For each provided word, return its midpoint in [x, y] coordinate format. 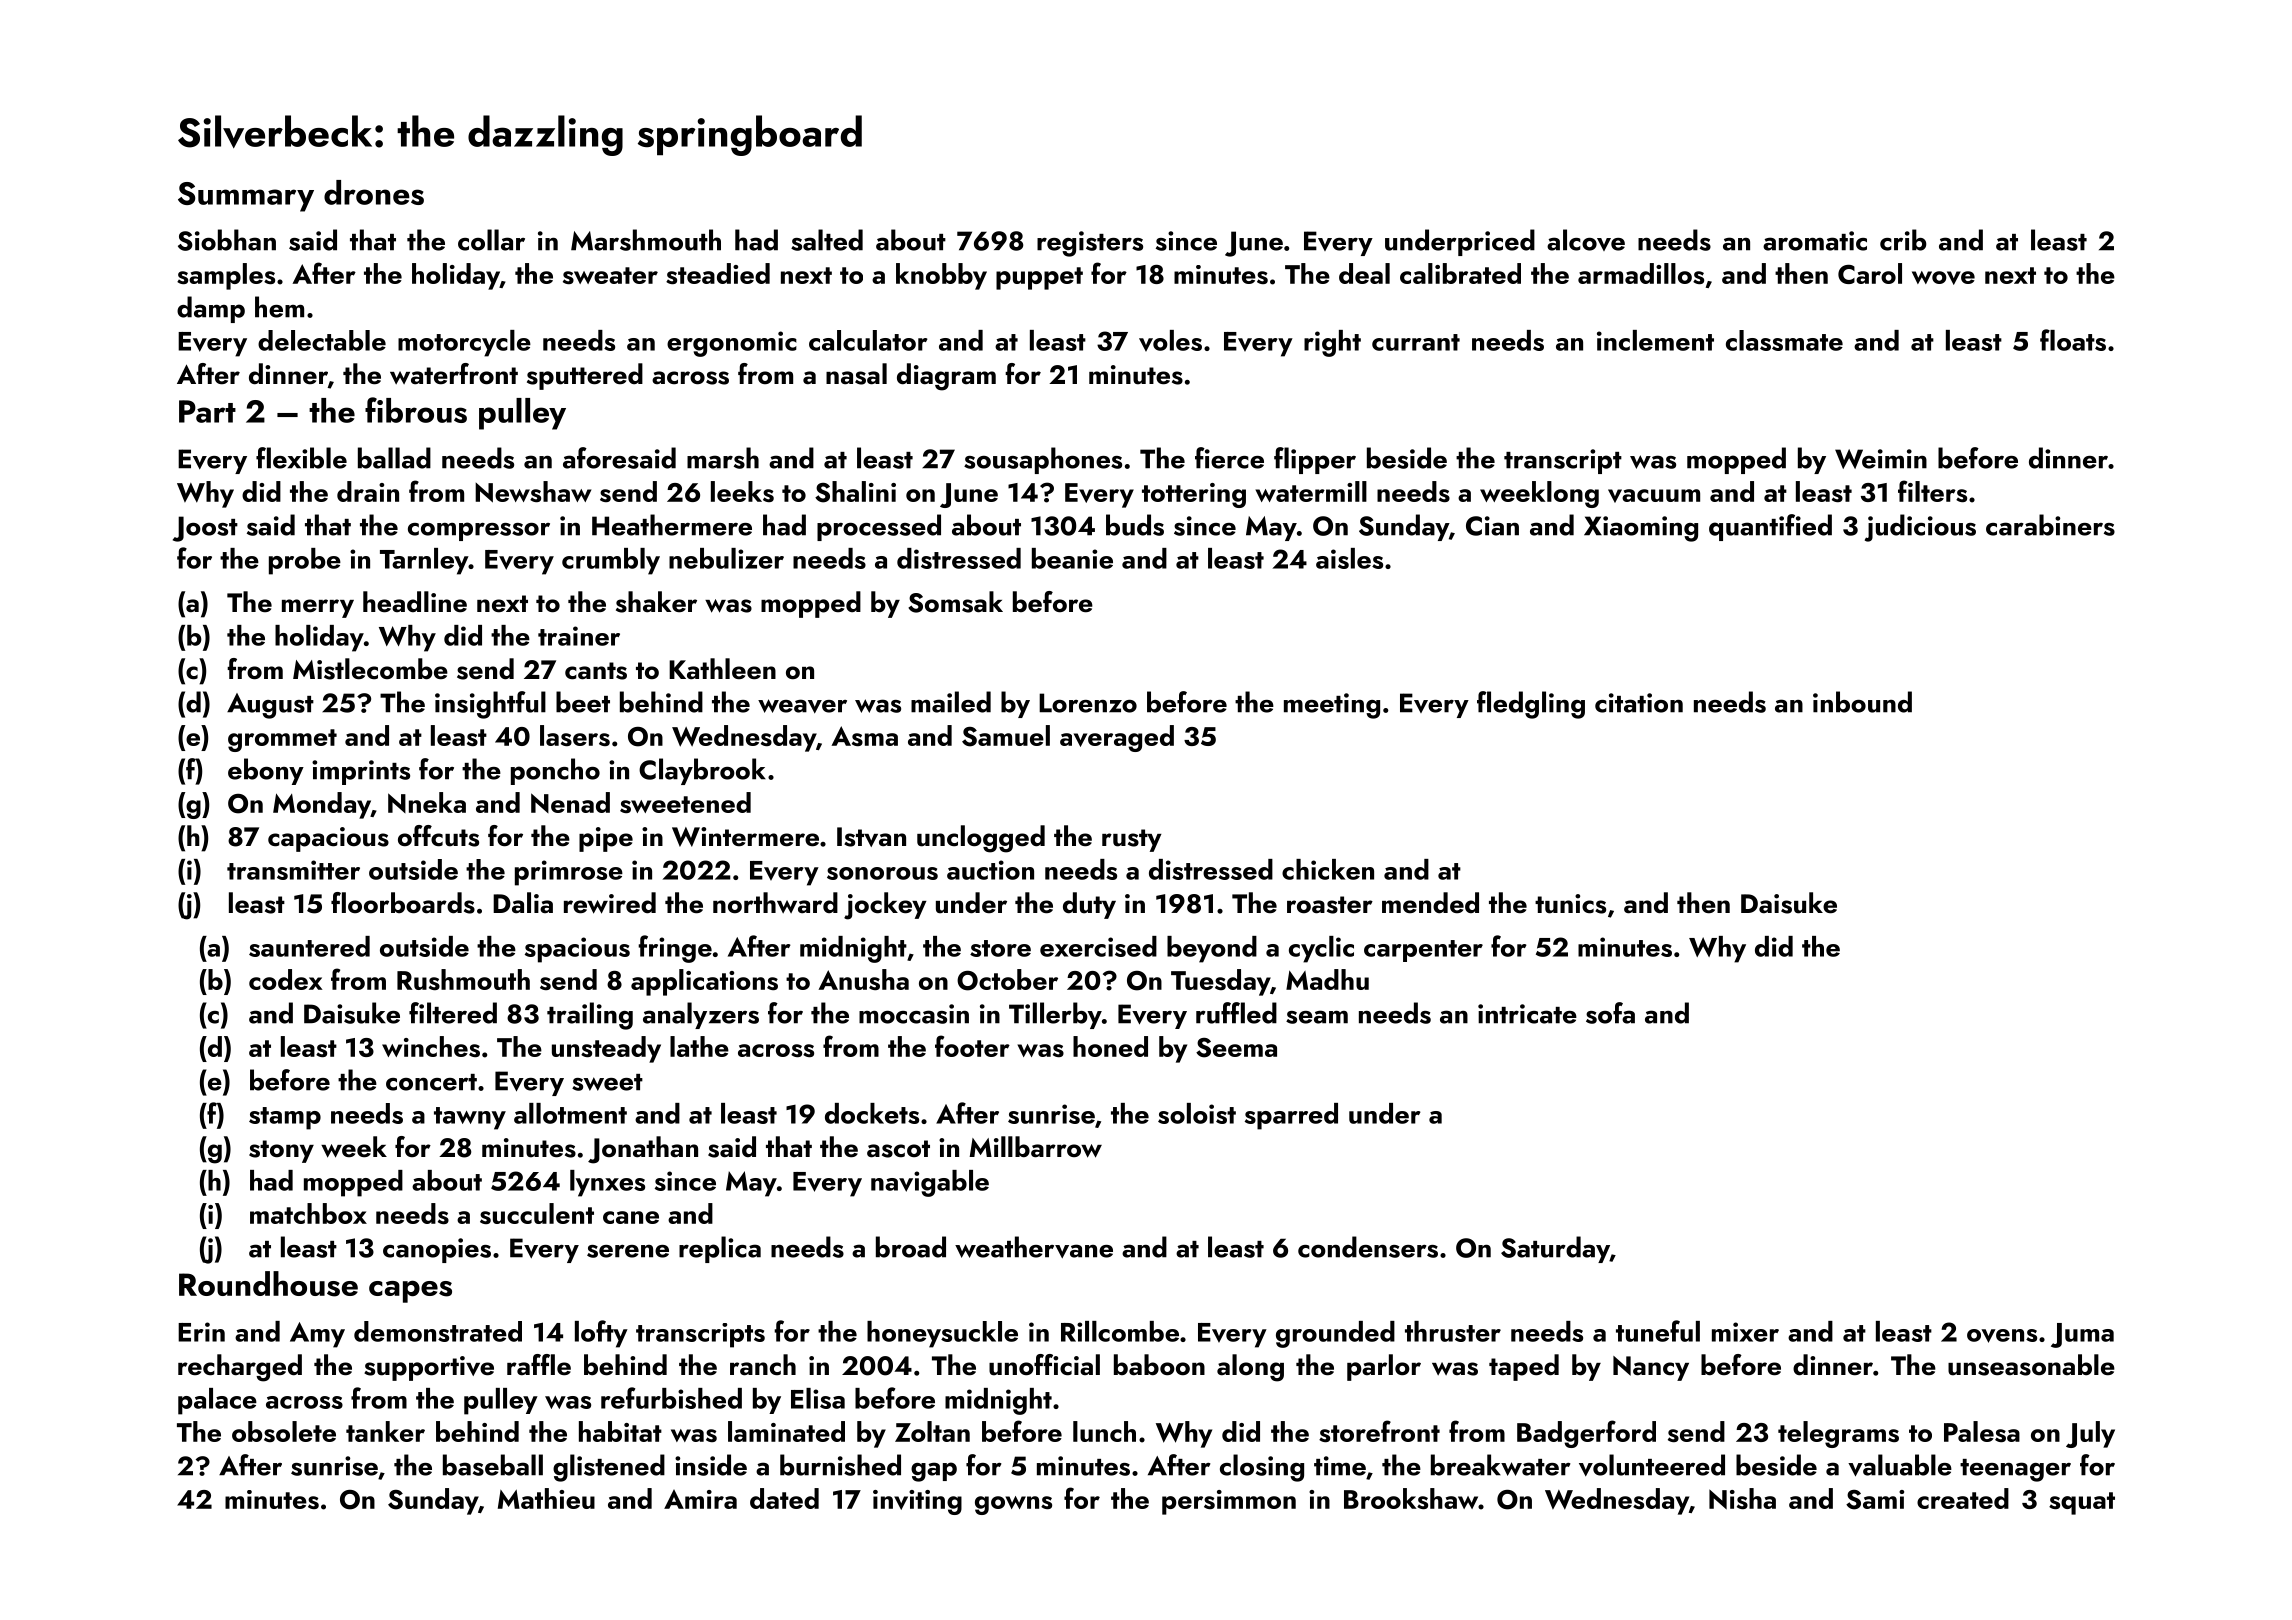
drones [374, 192]
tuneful [1658, 1331]
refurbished [671, 1398]
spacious [577, 950]
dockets [872, 1113]
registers [1090, 244]
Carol [1870, 273]
